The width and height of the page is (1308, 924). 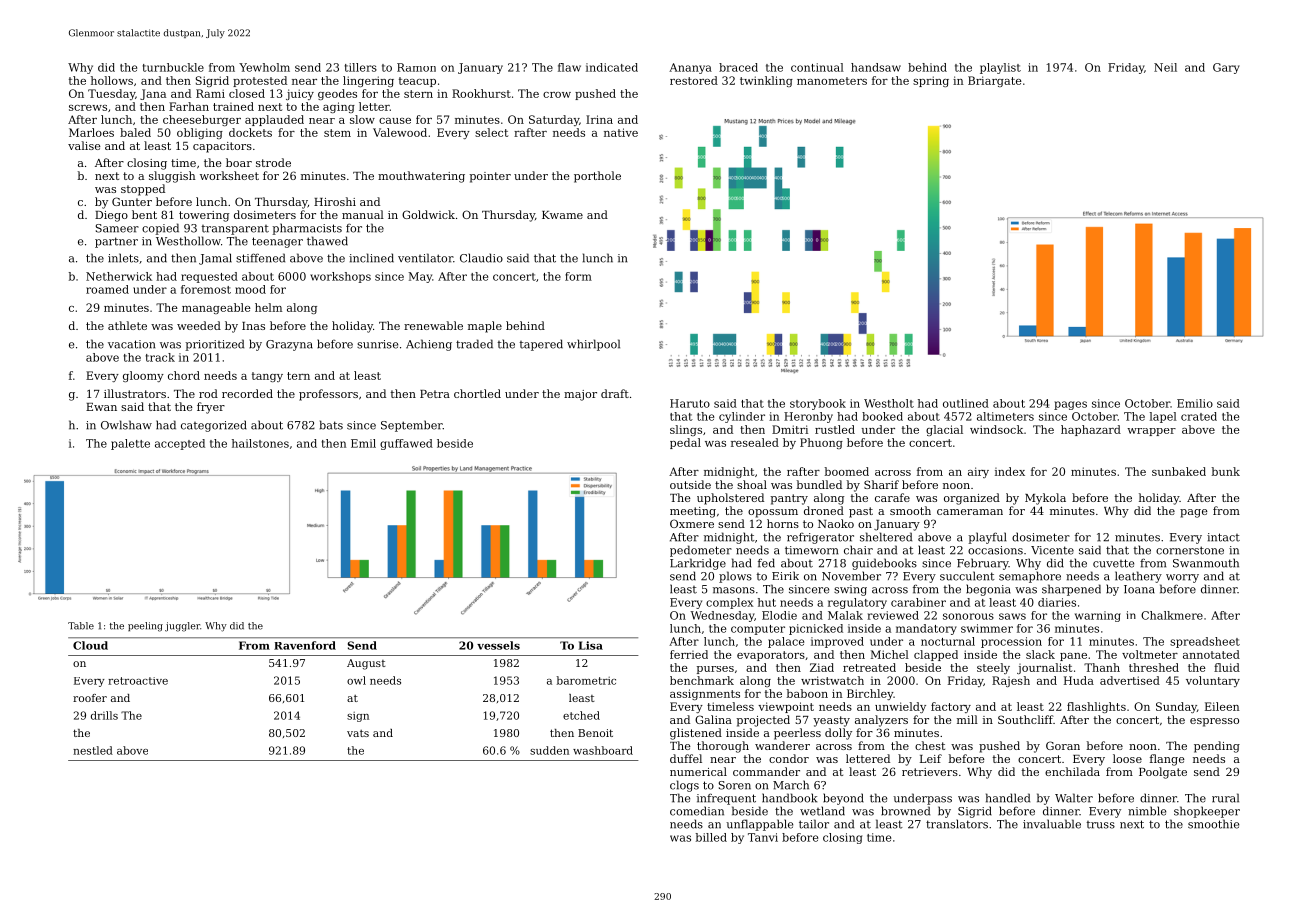 I want to click on billed, so click(x=711, y=837).
